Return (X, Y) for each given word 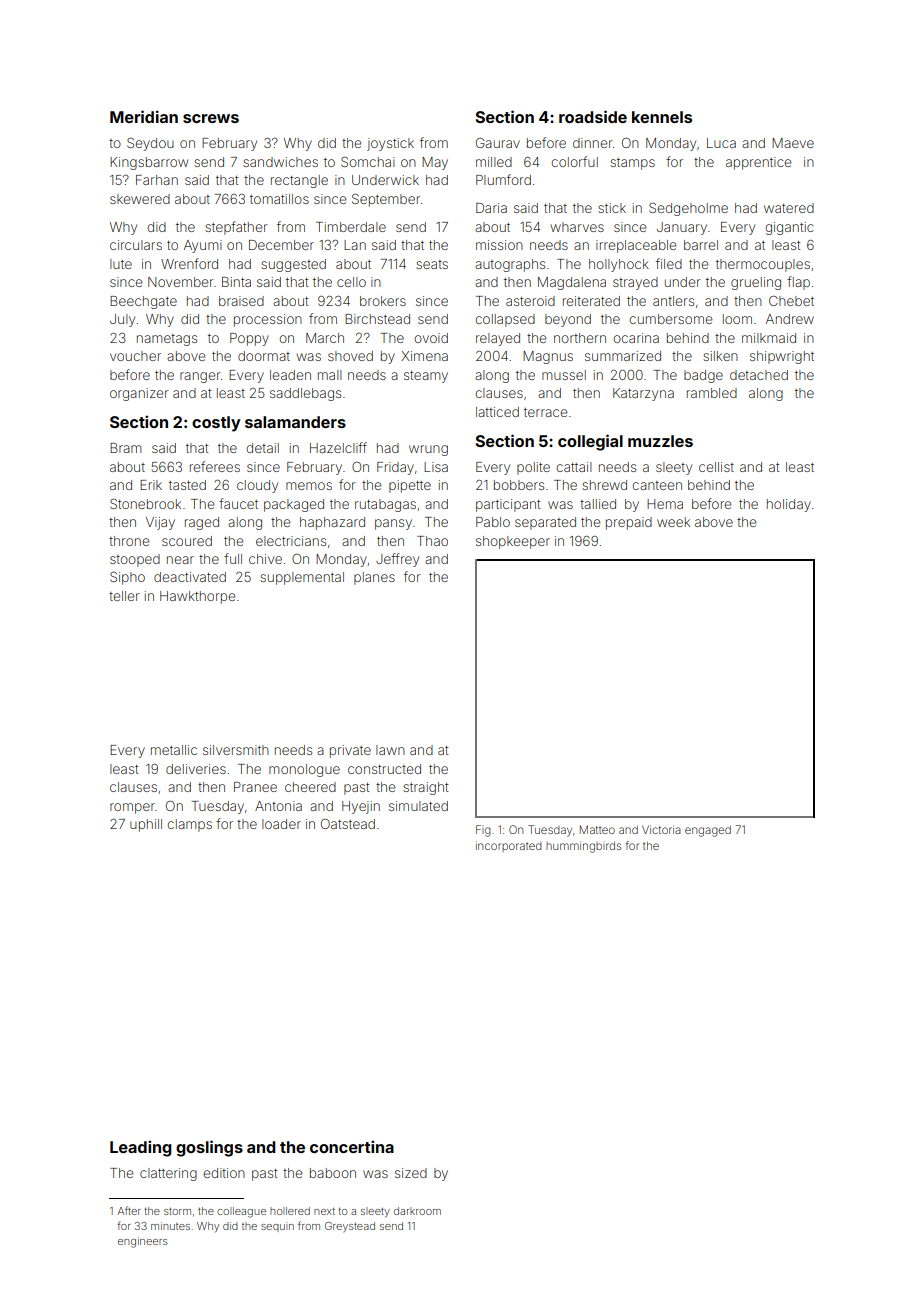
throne (129, 541)
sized (411, 1173)
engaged (708, 831)
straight (425, 788)
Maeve (793, 143)
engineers (143, 1242)
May (435, 163)
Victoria (661, 829)
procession (268, 320)
